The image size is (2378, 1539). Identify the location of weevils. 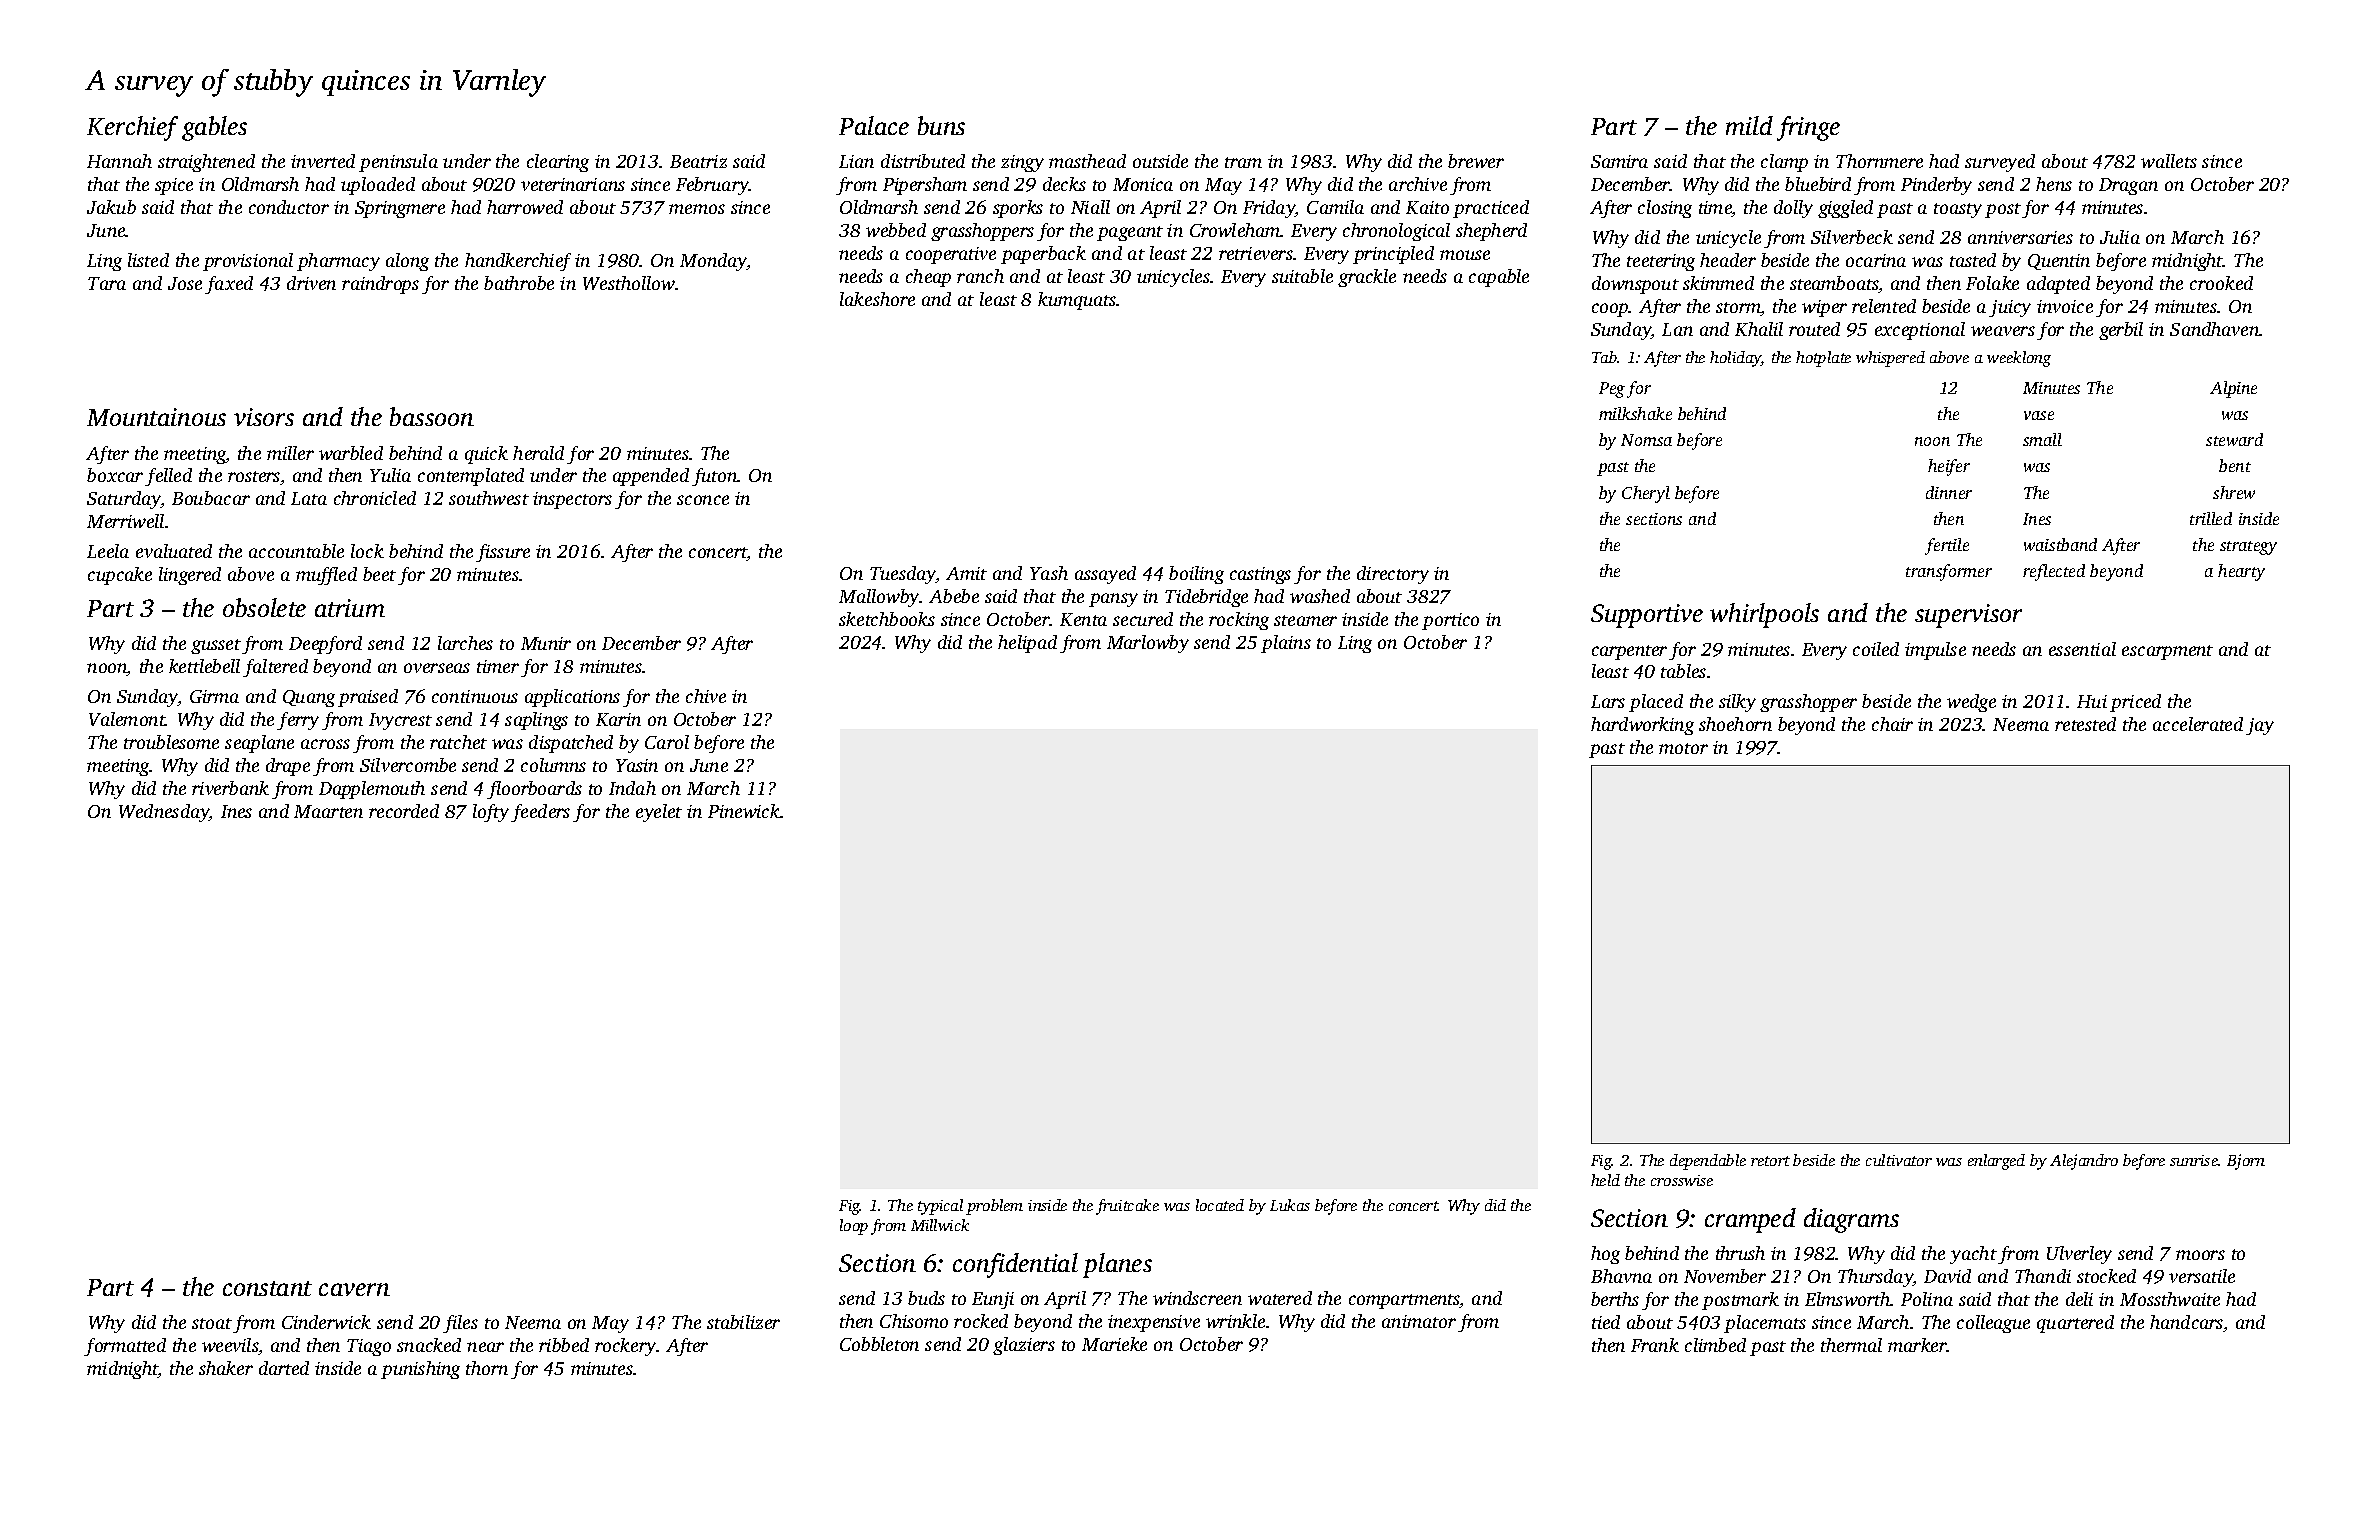
(230, 1345).
